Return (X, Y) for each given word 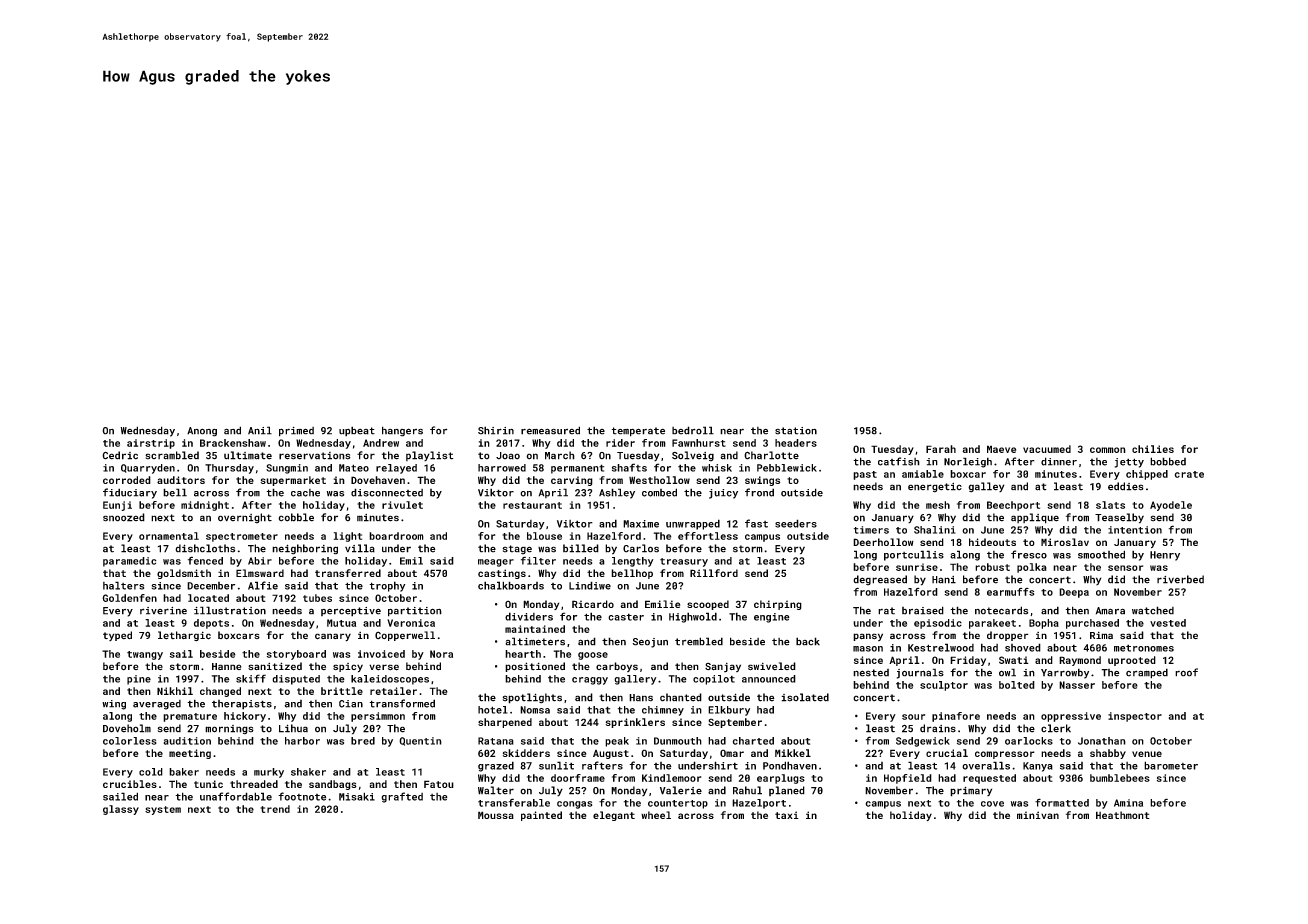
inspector (1135, 717)
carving (572, 481)
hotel (493, 710)
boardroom (396, 536)
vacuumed (1047, 449)
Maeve (1001, 449)
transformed (402, 703)
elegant (614, 816)
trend (275, 809)
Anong (202, 432)
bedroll (693, 430)
